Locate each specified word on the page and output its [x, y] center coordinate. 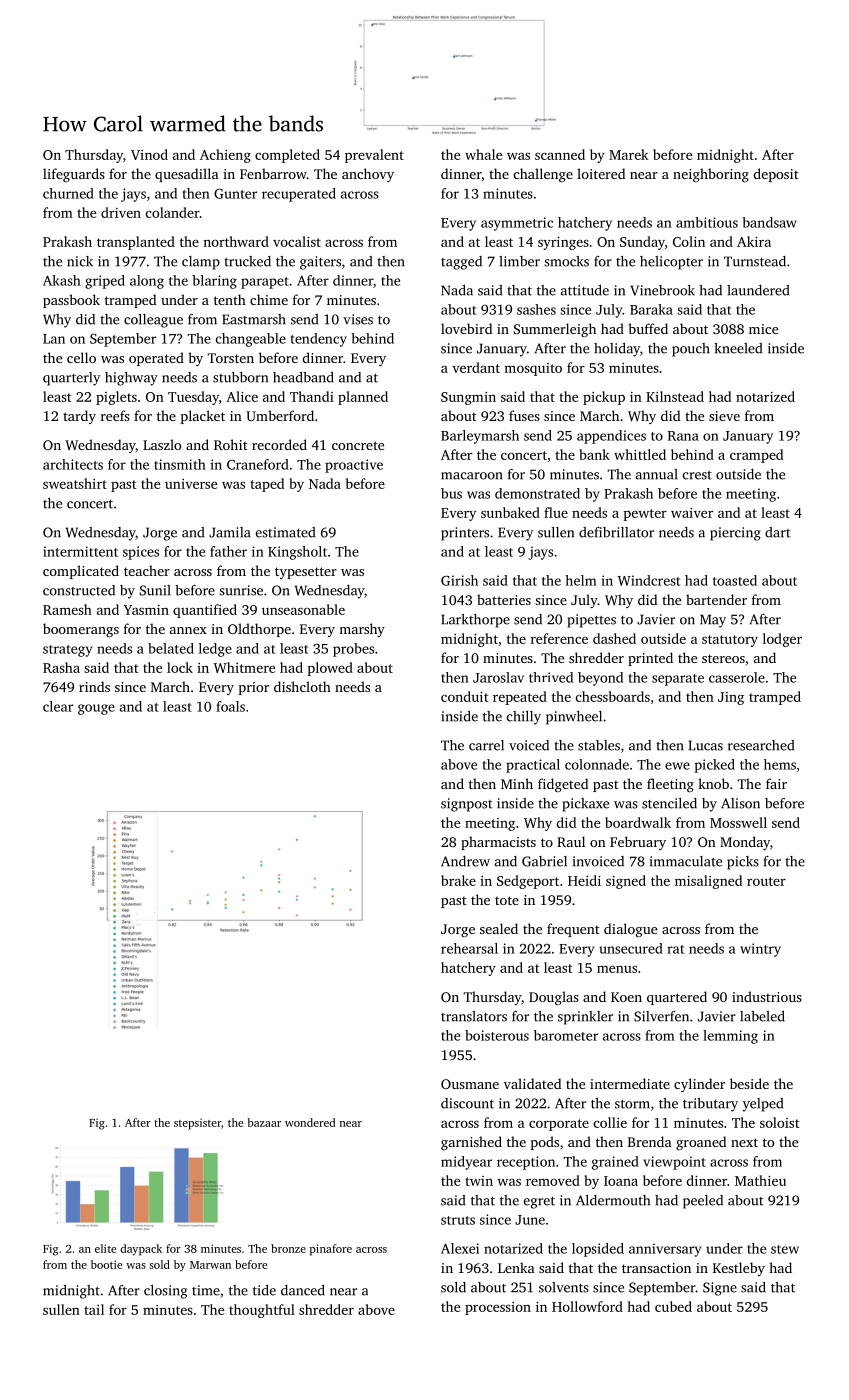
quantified [205, 611]
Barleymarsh [480, 437]
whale [483, 154]
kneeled [738, 348]
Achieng [225, 156]
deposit [776, 175]
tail [94, 1309]
